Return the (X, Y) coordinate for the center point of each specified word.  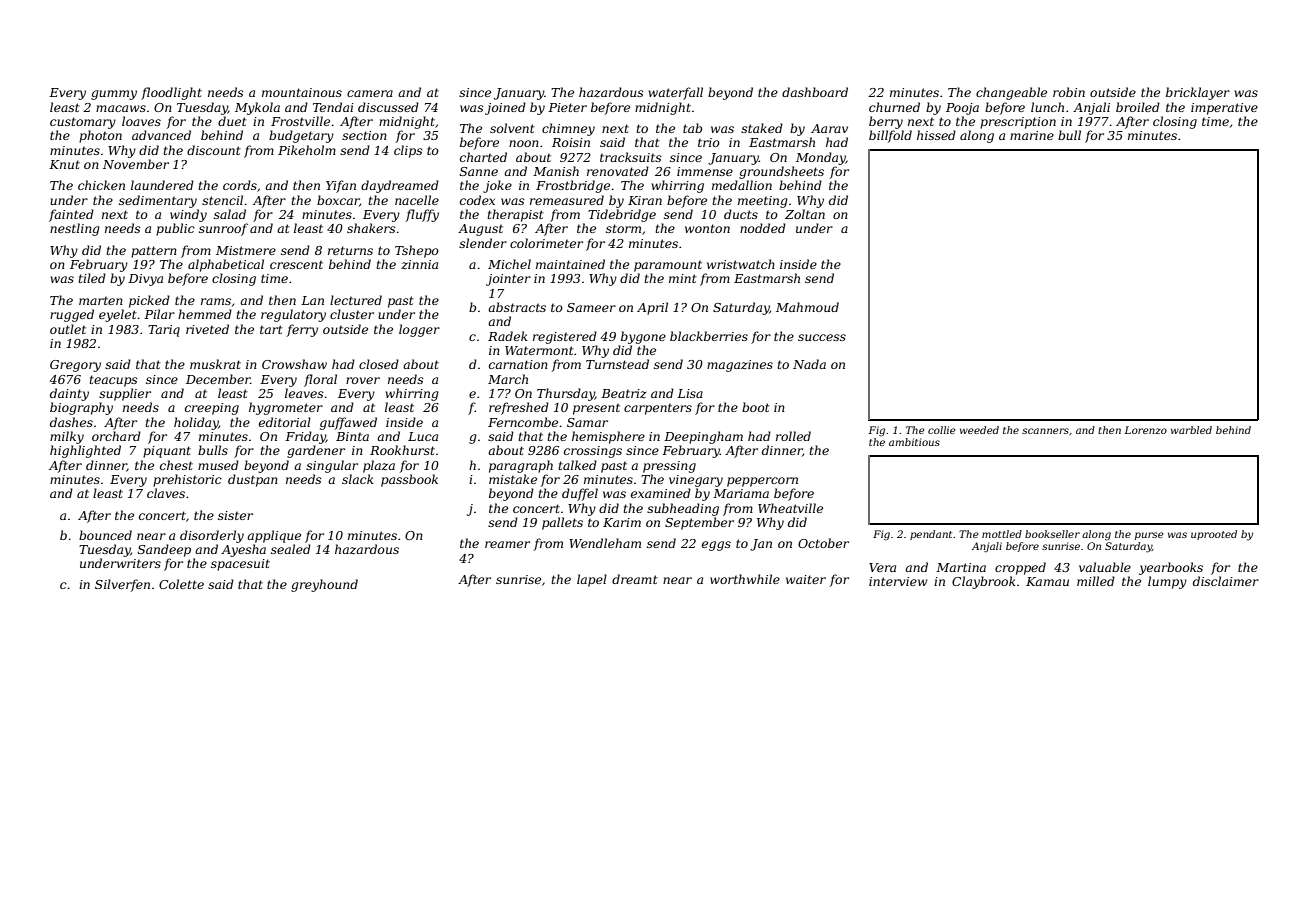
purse (1149, 536)
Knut (64, 164)
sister (235, 515)
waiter (806, 579)
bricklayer (1198, 93)
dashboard (815, 92)
